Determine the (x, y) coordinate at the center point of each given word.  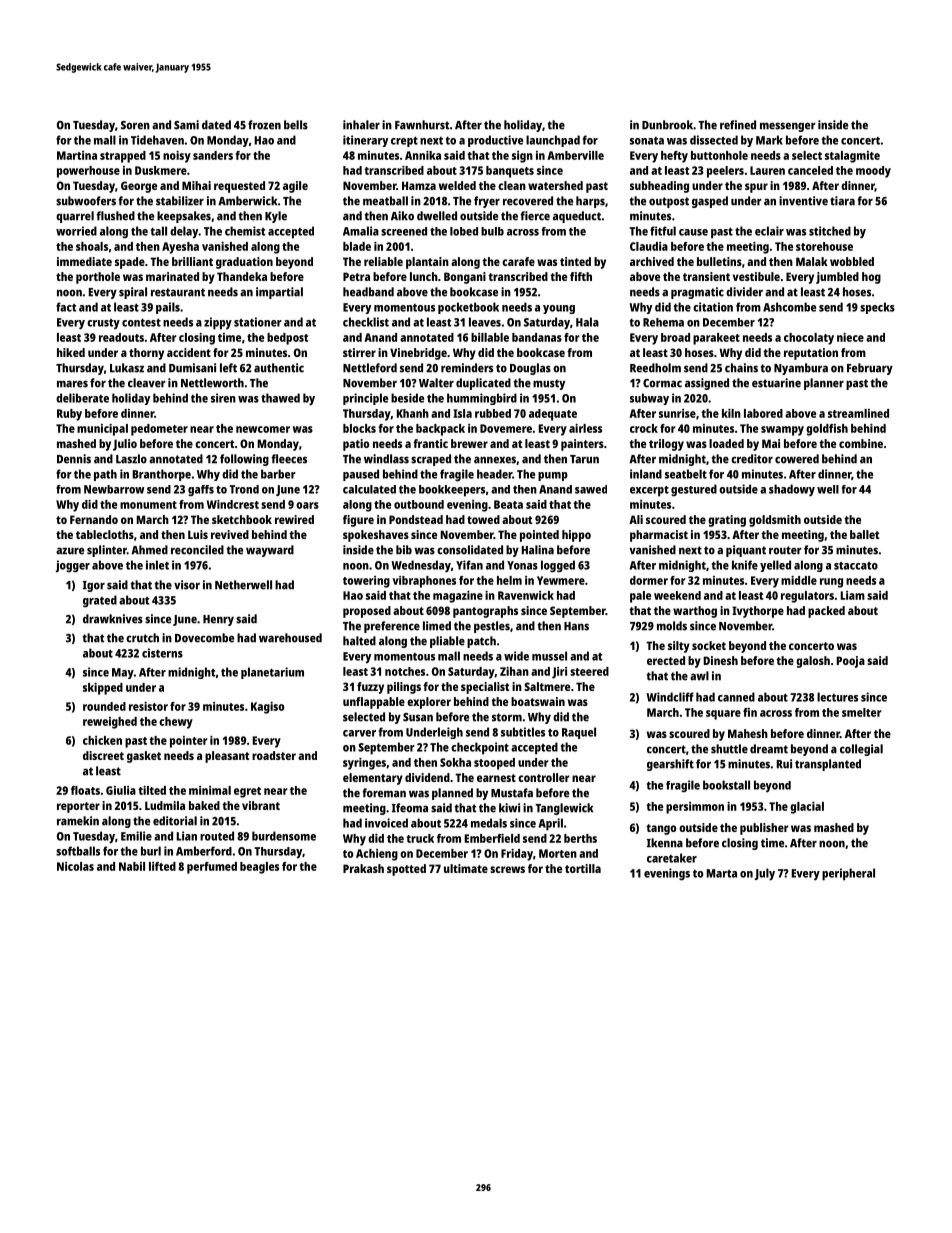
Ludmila (165, 805)
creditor (752, 459)
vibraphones (424, 582)
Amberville (575, 155)
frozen (264, 125)
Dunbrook (667, 125)
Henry (218, 620)
